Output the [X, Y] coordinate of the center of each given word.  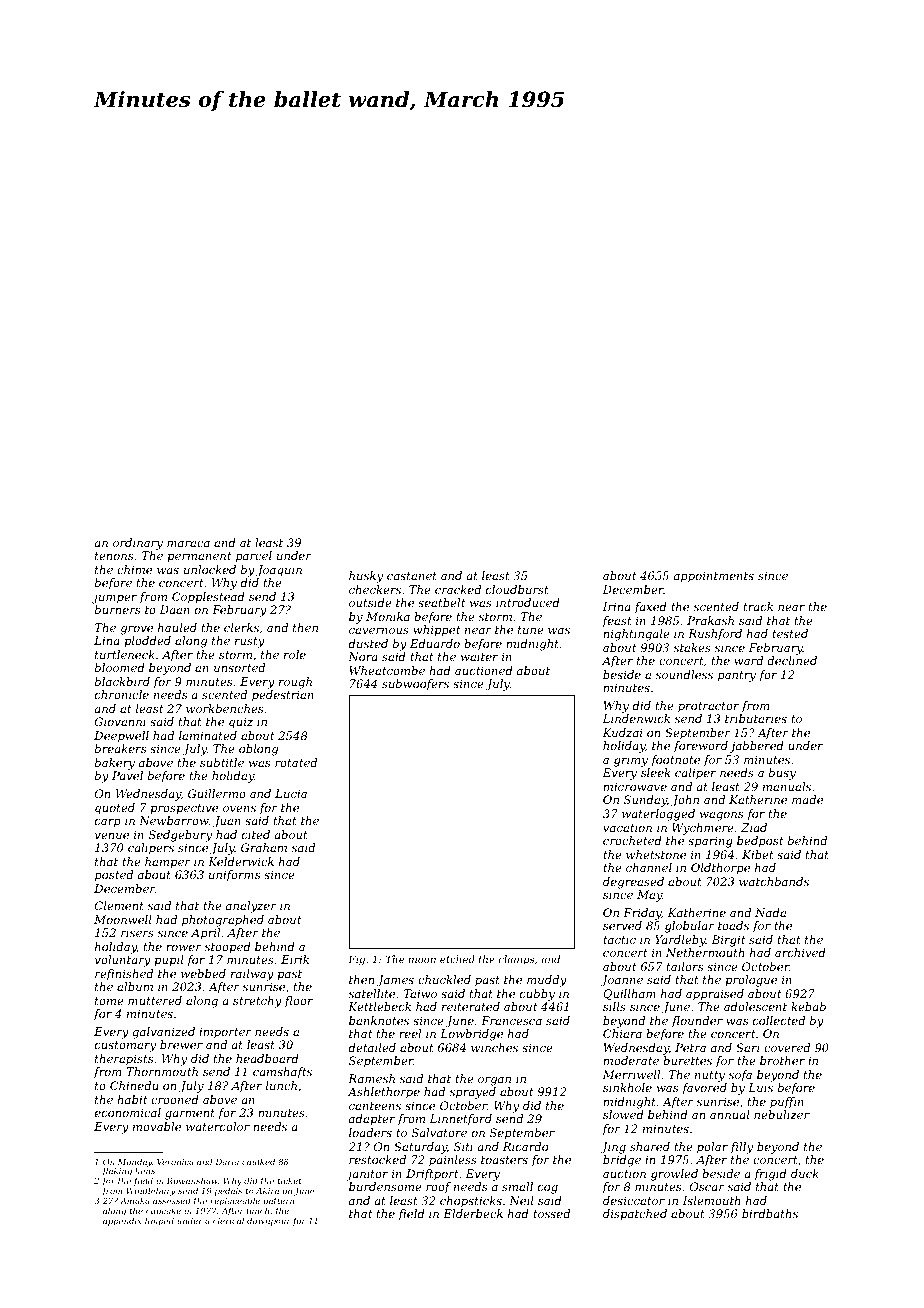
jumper [114, 598]
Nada [770, 912]
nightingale [636, 635]
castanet [412, 576]
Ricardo [525, 1146]
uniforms [234, 876]
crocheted [632, 840]
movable [157, 1126]
